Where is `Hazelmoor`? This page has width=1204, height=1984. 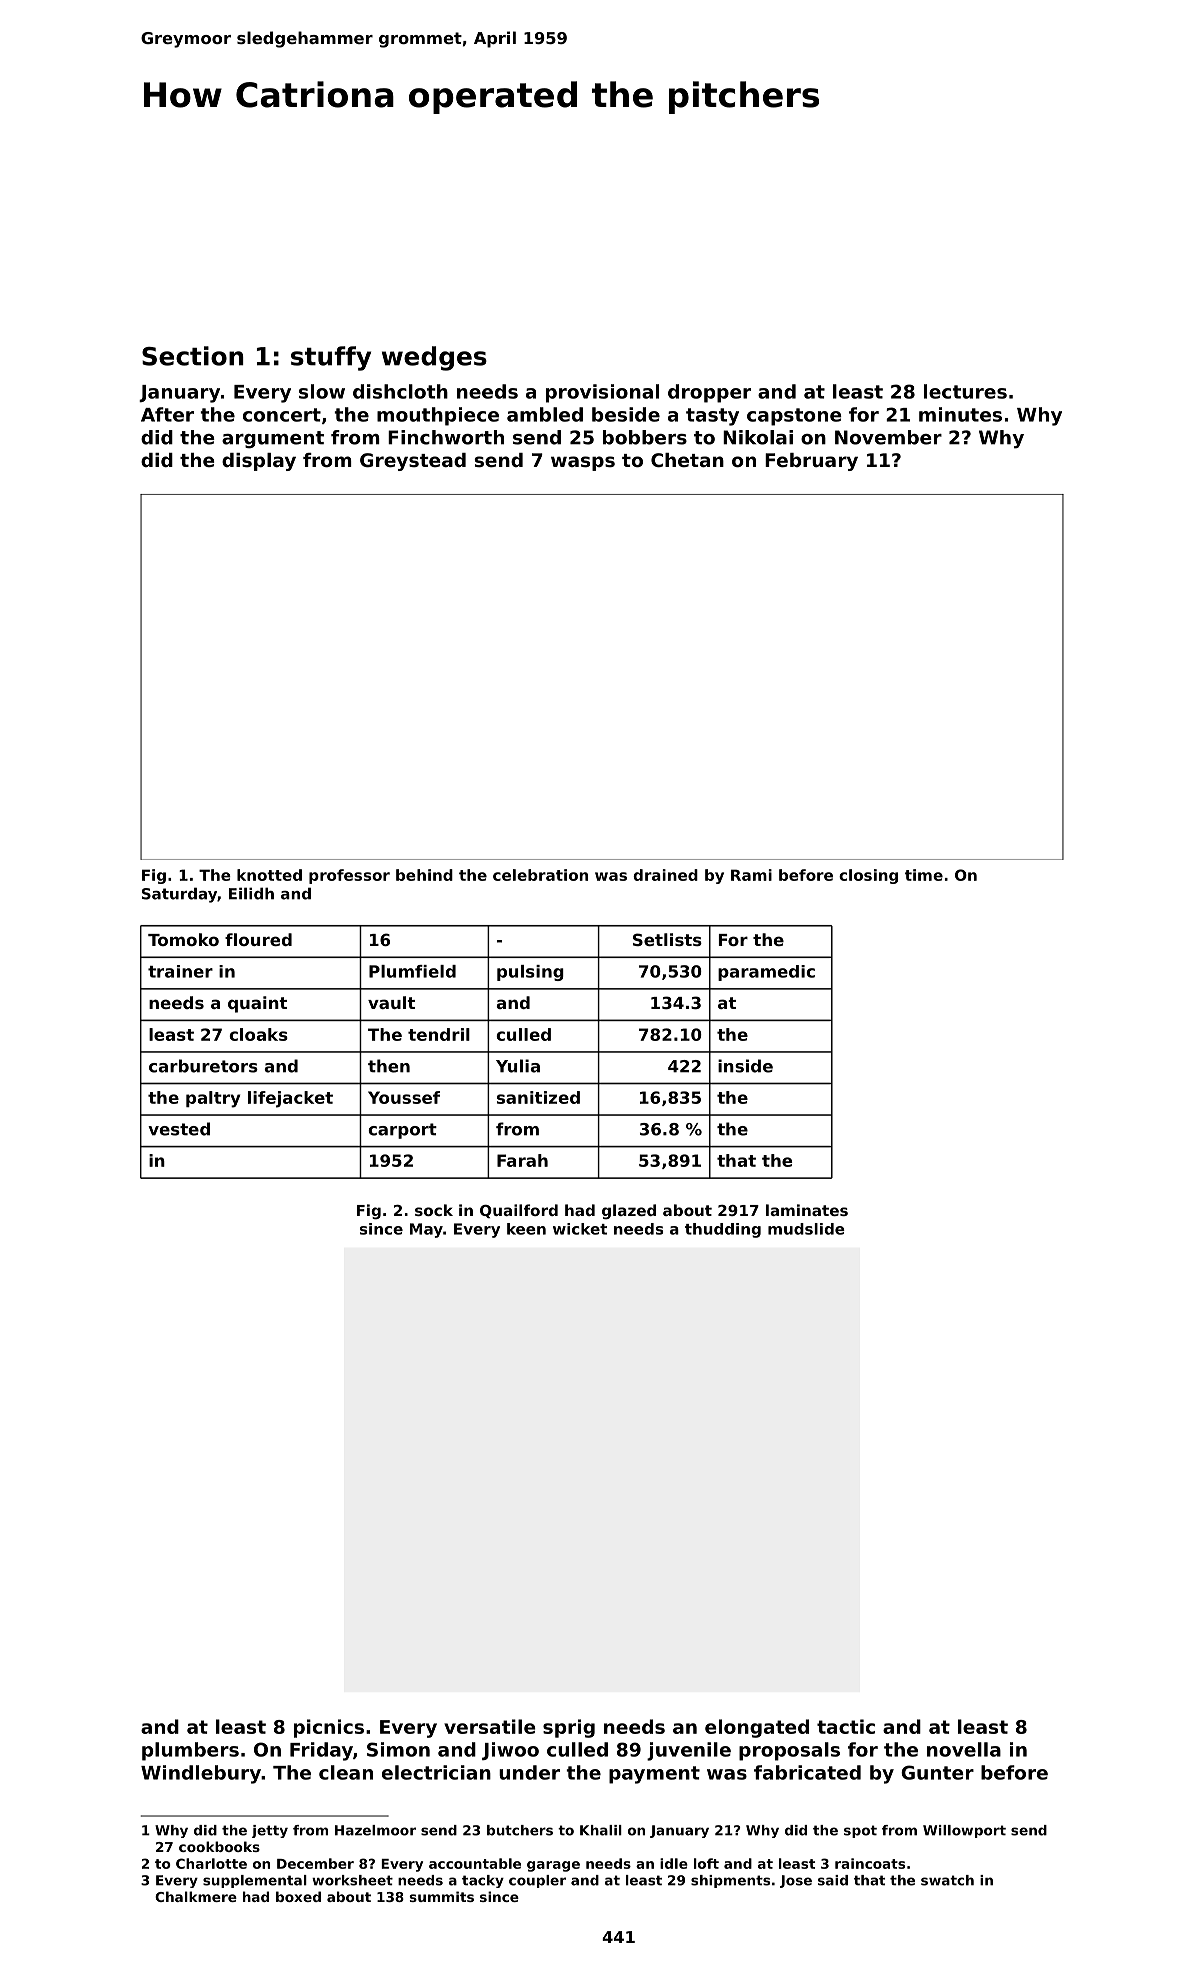 Hazelmoor is located at coordinates (375, 1830).
